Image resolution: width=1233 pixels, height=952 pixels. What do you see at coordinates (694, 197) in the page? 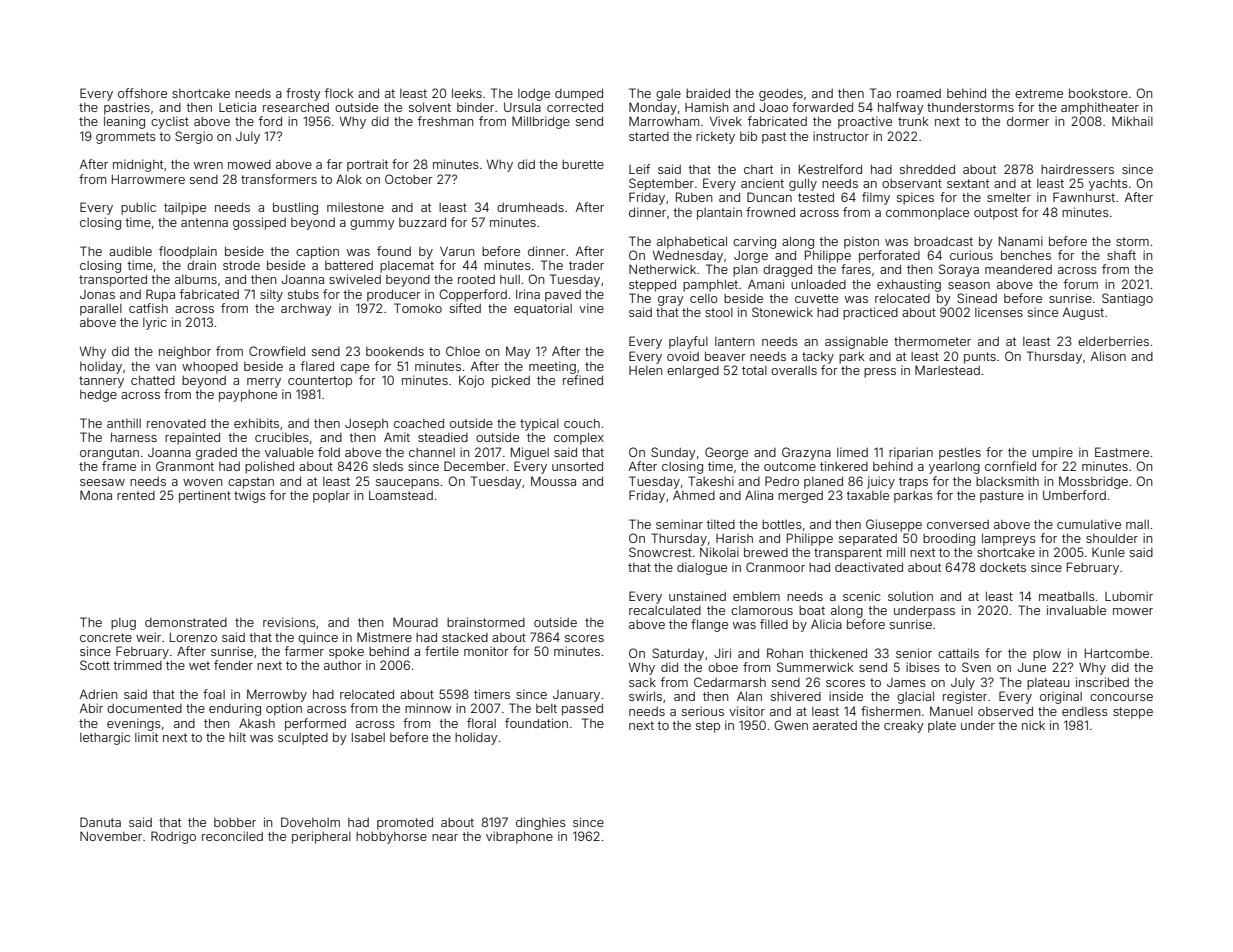
I see `Ruben` at bounding box center [694, 197].
